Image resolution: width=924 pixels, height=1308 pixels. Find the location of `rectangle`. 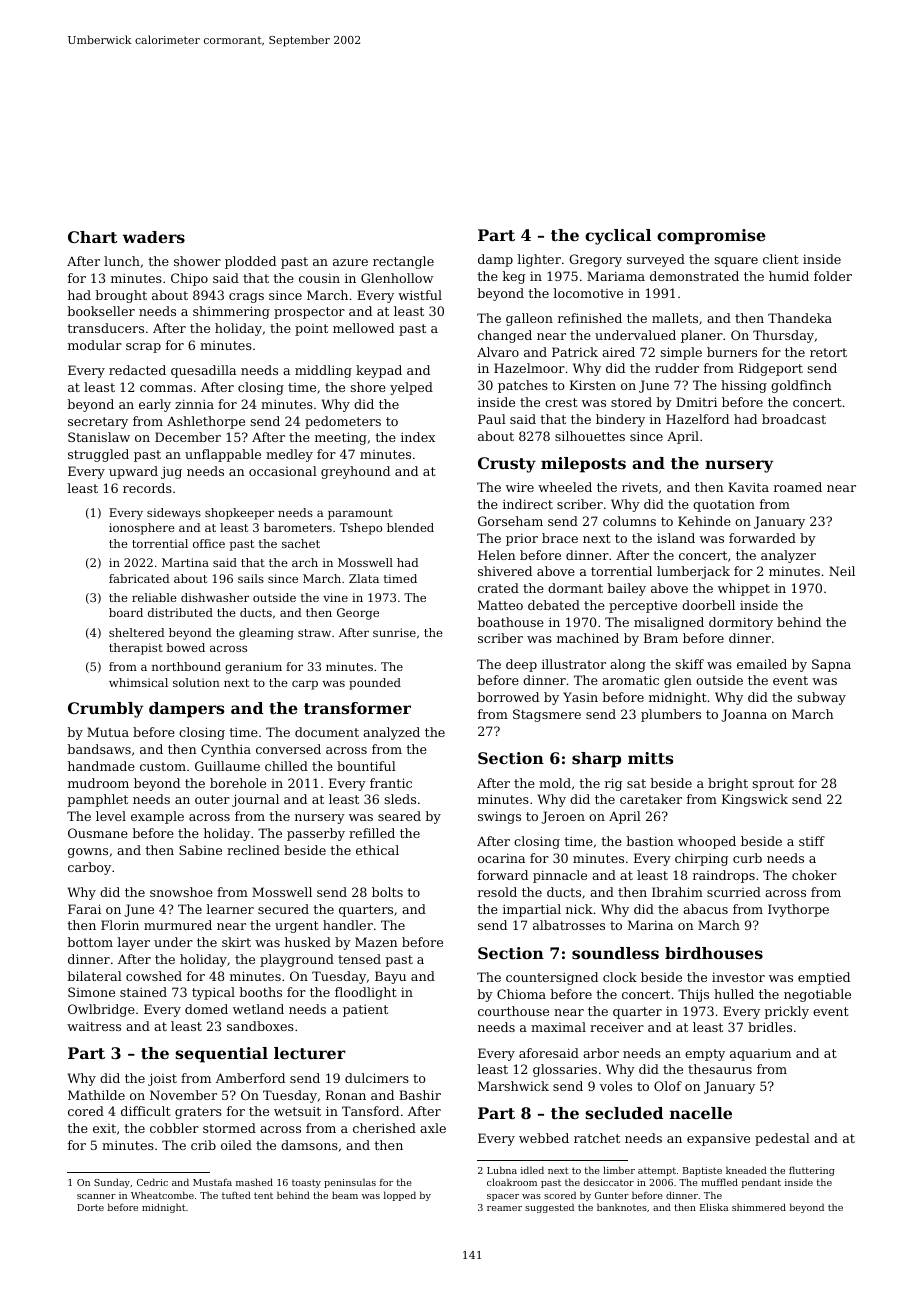

rectangle is located at coordinates (403, 262).
